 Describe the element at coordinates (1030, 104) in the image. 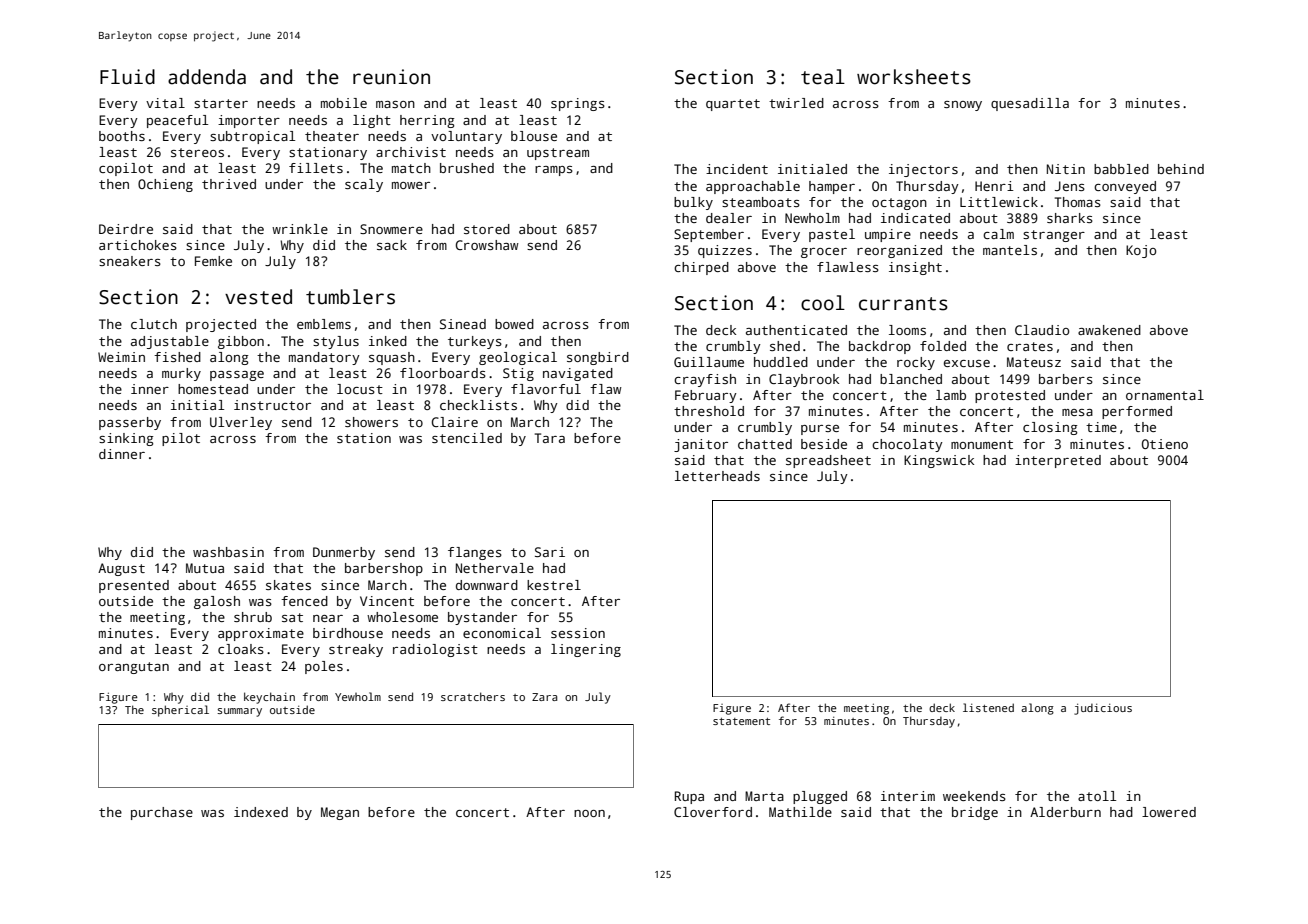

I see `quesadilla` at that location.
